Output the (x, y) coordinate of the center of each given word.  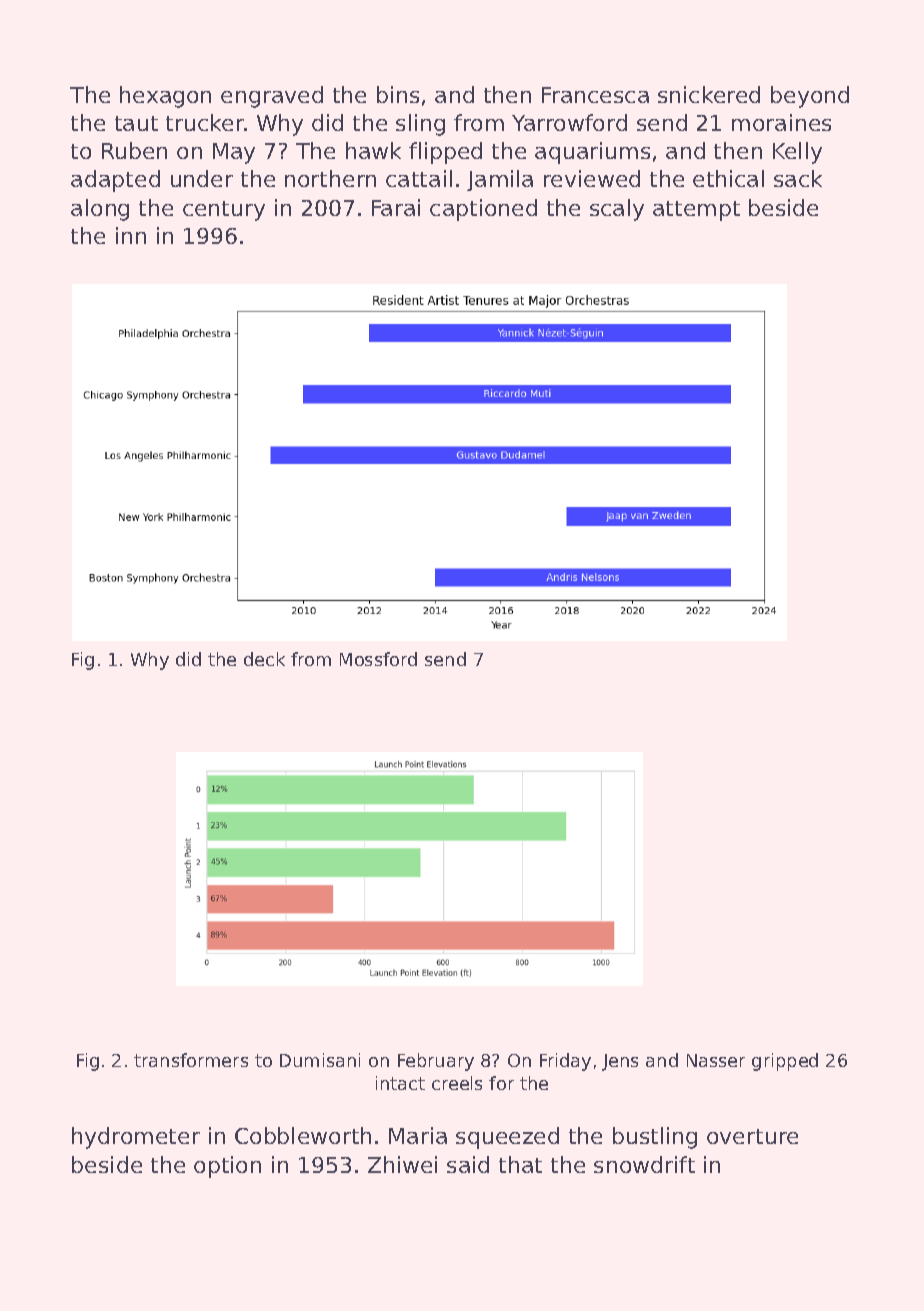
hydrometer (136, 1138)
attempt (696, 211)
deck (264, 659)
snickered (709, 94)
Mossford (378, 659)
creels (457, 1083)
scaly (617, 210)
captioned (483, 210)
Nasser (716, 1060)
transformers (191, 1060)
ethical (728, 178)
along (100, 210)
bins (398, 94)
